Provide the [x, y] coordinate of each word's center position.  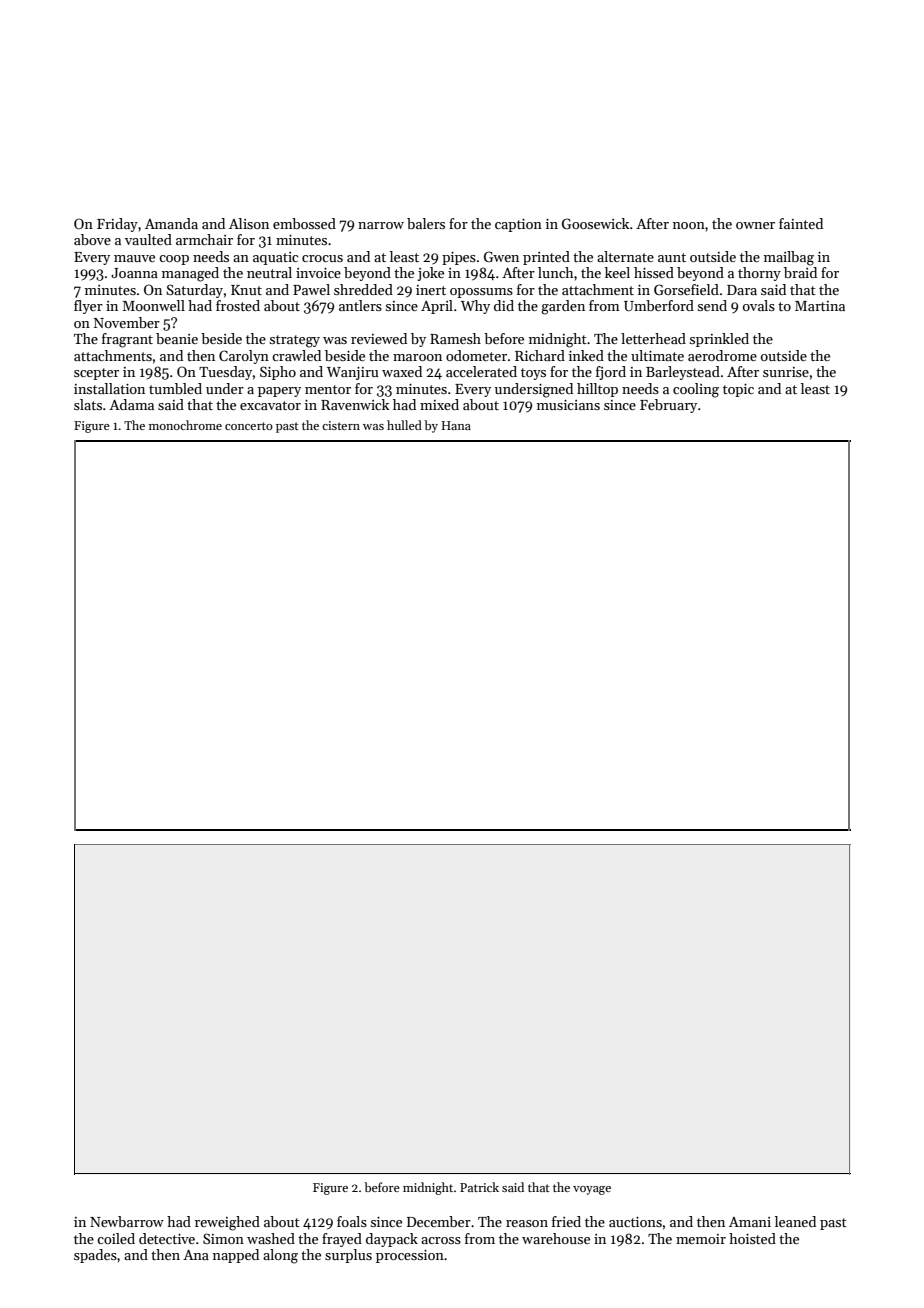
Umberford [659, 305]
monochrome [185, 425]
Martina [820, 306]
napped [236, 1256]
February [668, 406]
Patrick [479, 1187]
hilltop [597, 390]
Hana [456, 425]
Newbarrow [127, 1221]
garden [563, 307]
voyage [592, 1190]
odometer [476, 355]
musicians [568, 405]
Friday [117, 225]
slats [88, 404]
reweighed [227, 1223]
